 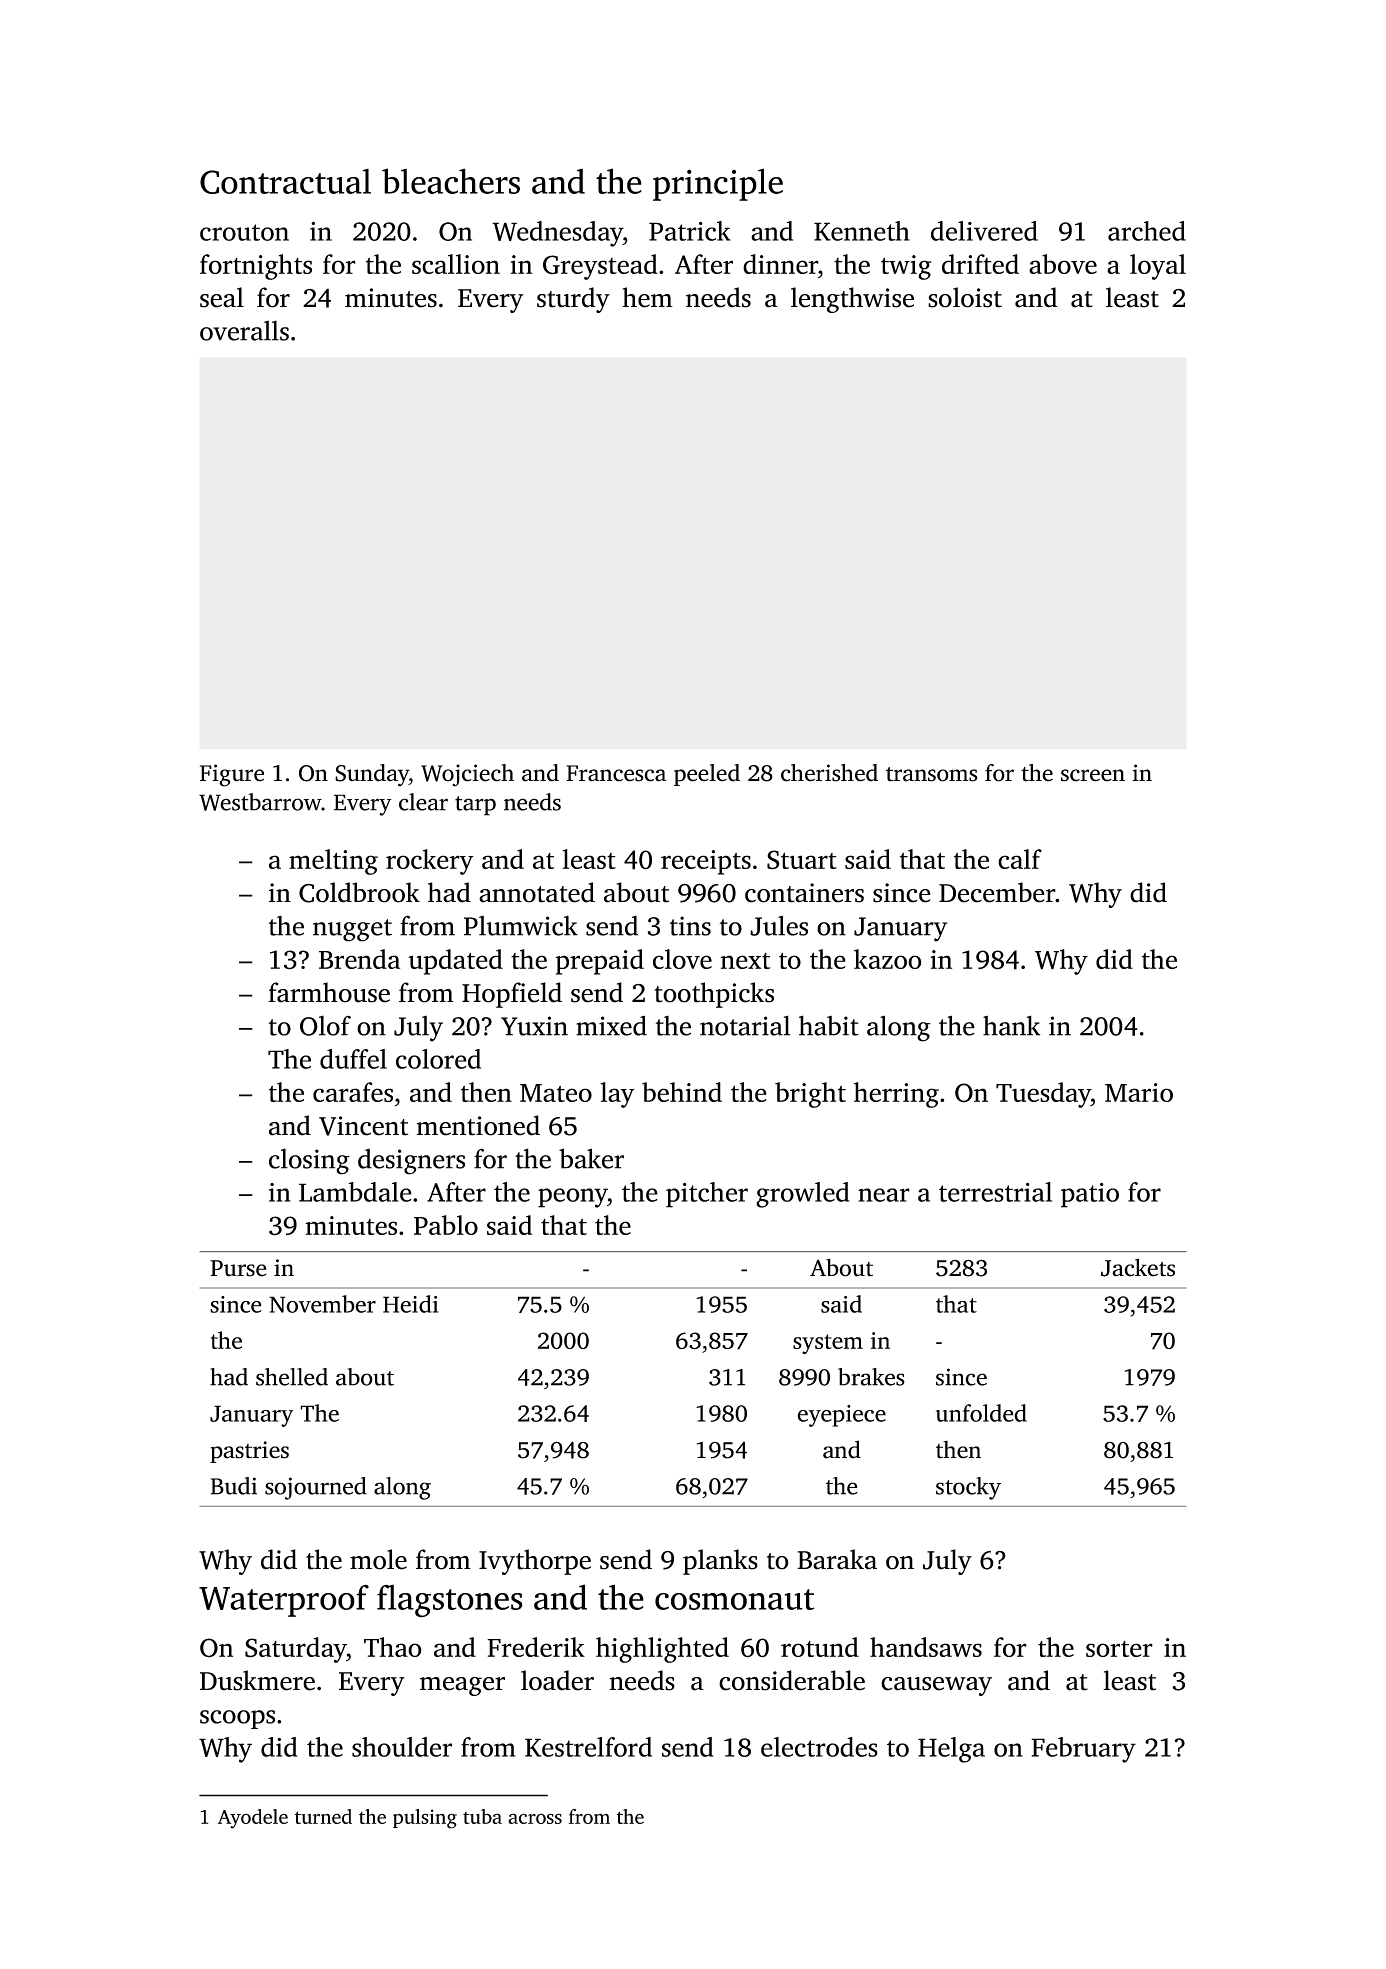 What do you see at coordinates (1093, 775) in the screenshot?
I see `screen` at bounding box center [1093, 775].
